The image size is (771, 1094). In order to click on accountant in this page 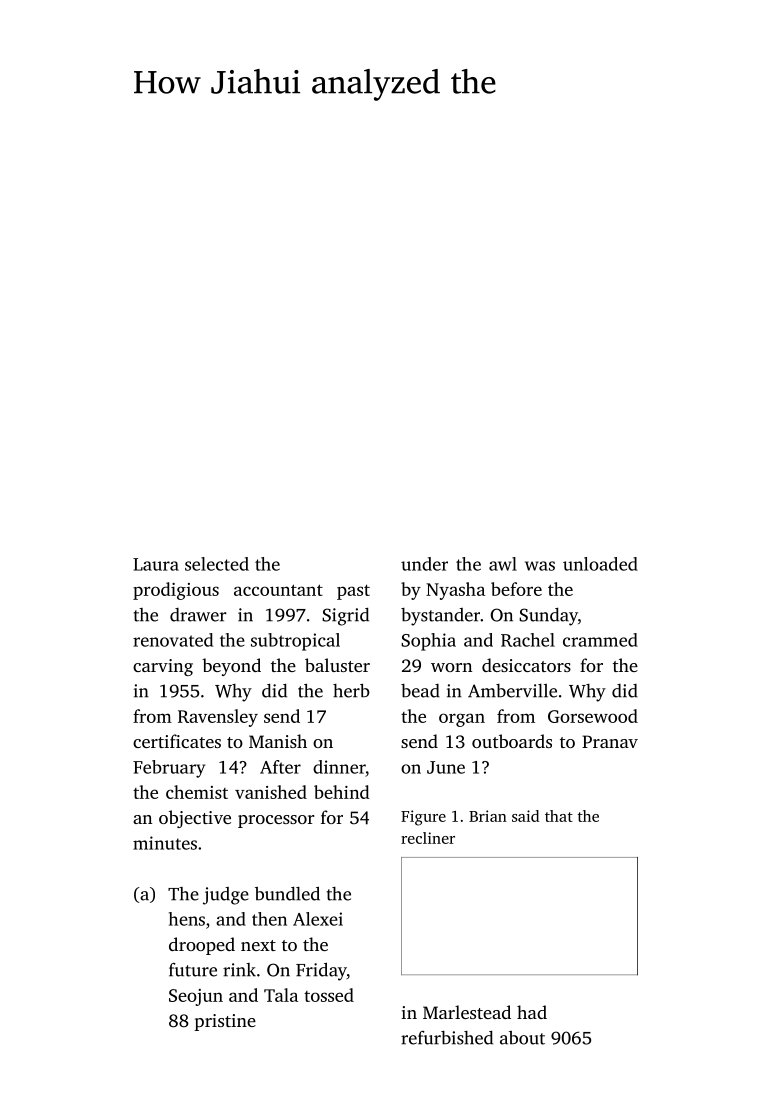, I will do `click(278, 590)`.
